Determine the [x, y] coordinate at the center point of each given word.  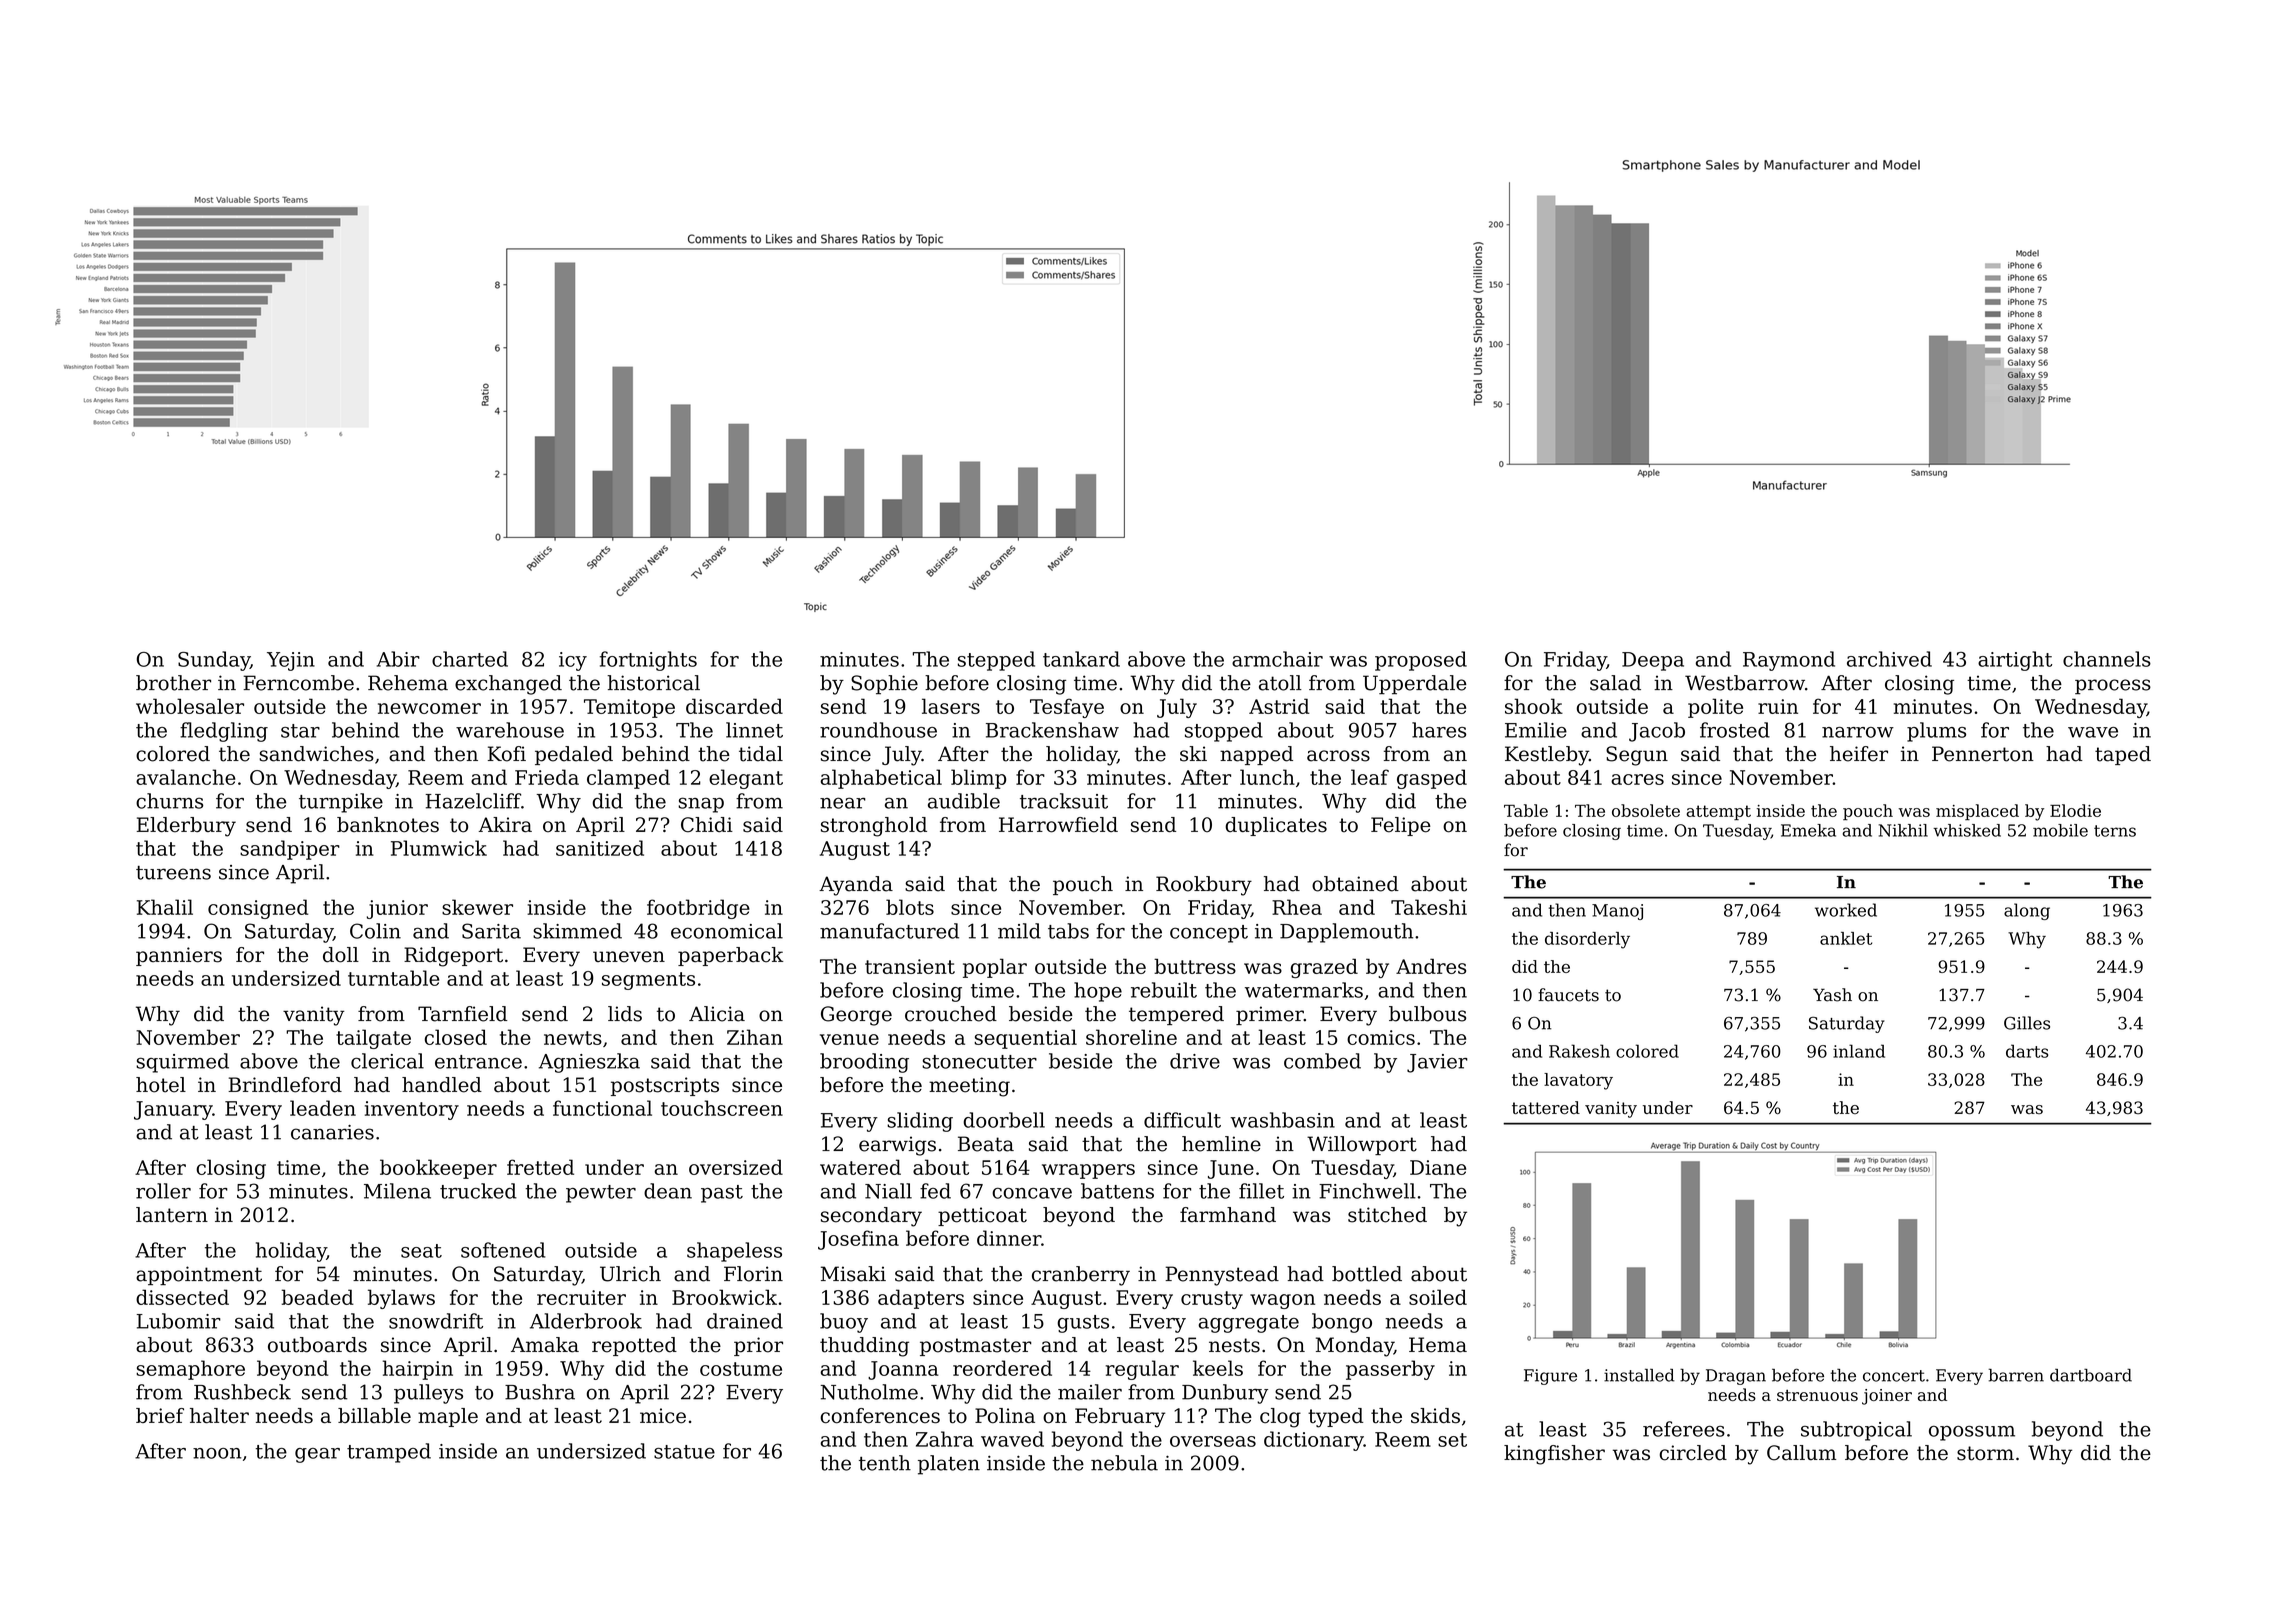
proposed [1421, 661]
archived [1889, 659]
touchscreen [722, 1108]
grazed [1324, 968]
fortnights [648, 661]
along [2027, 911]
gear [317, 1455]
